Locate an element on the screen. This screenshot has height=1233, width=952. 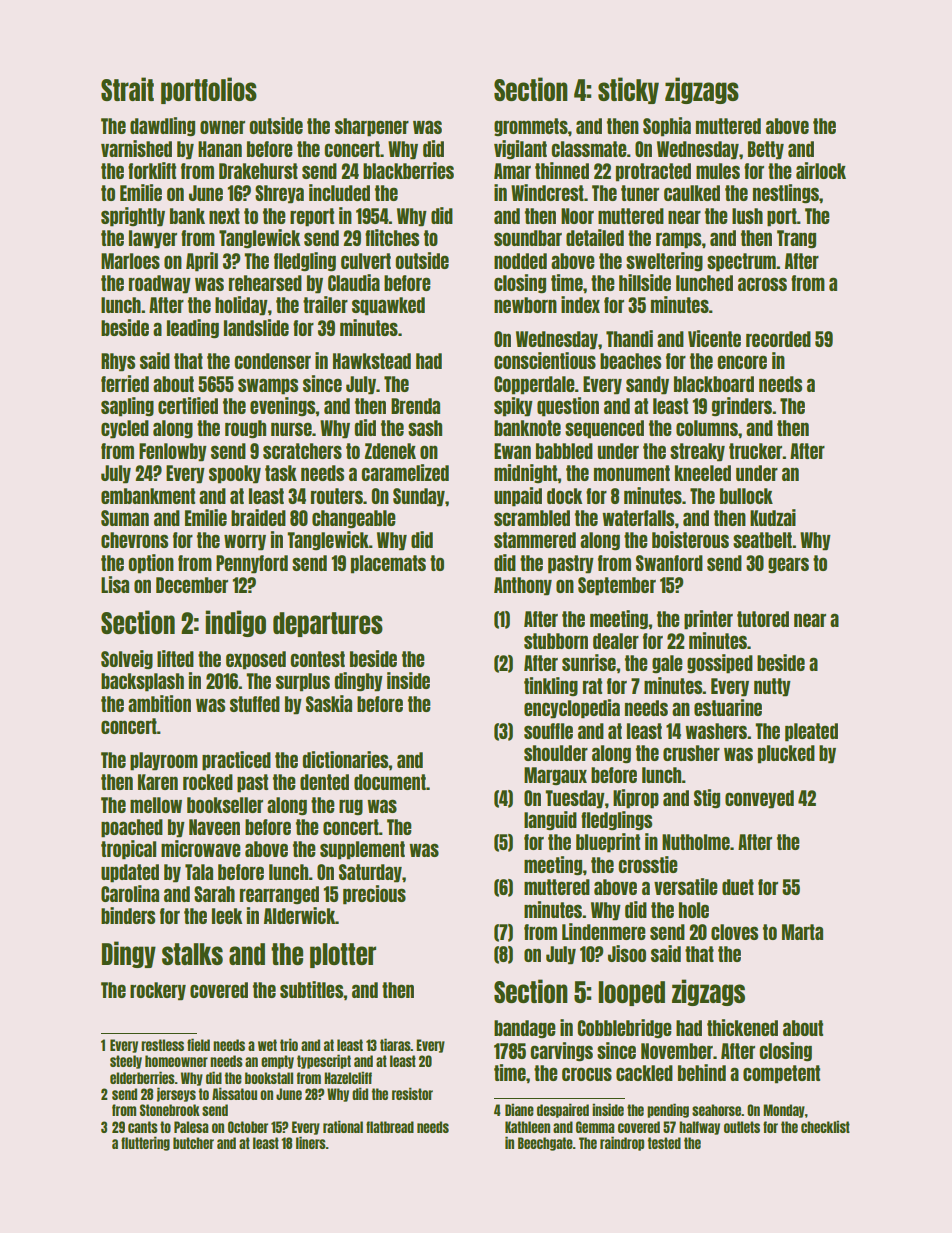
Rhys is located at coordinates (118, 362).
